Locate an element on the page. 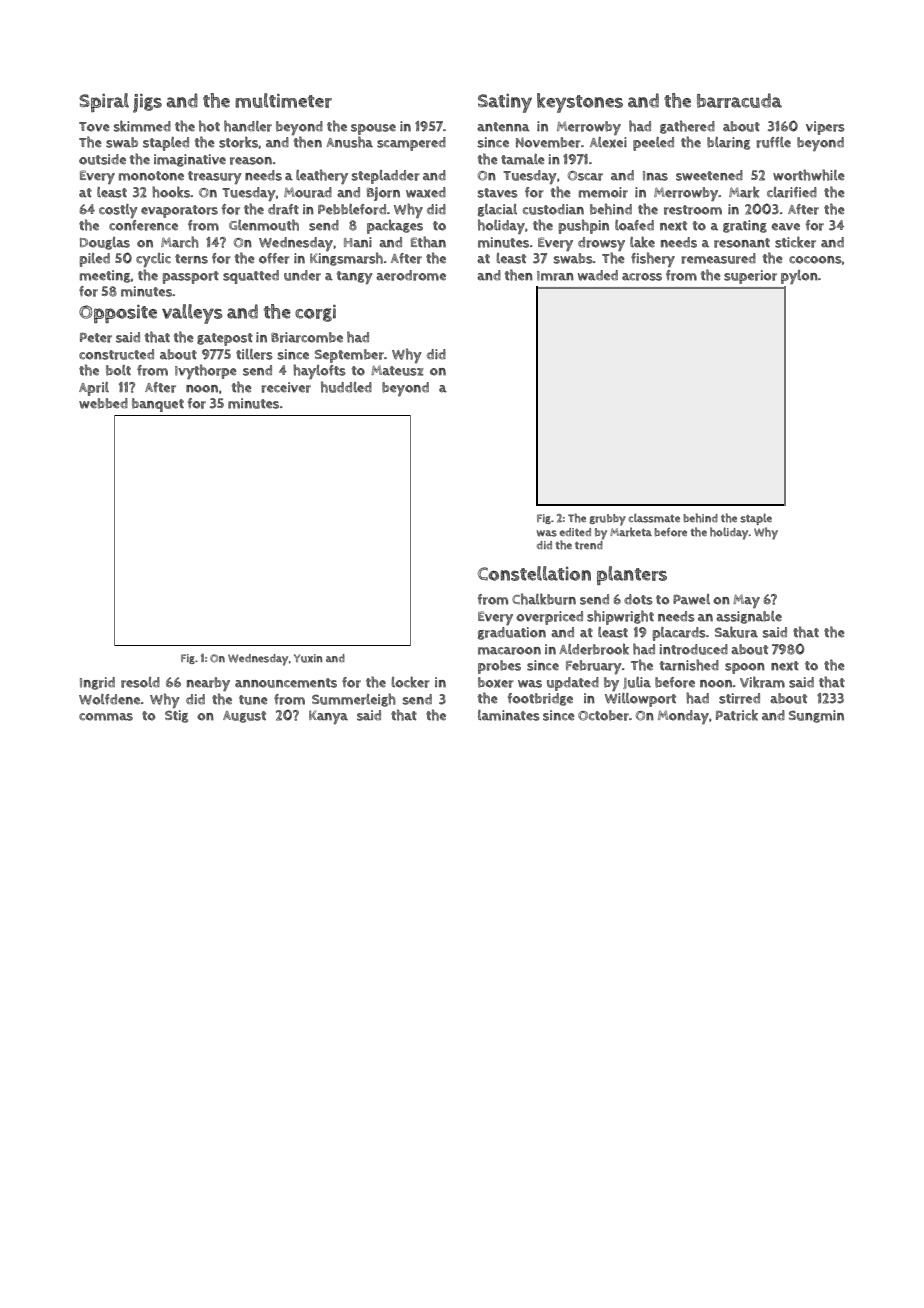  Inas is located at coordinates (655, 176).
